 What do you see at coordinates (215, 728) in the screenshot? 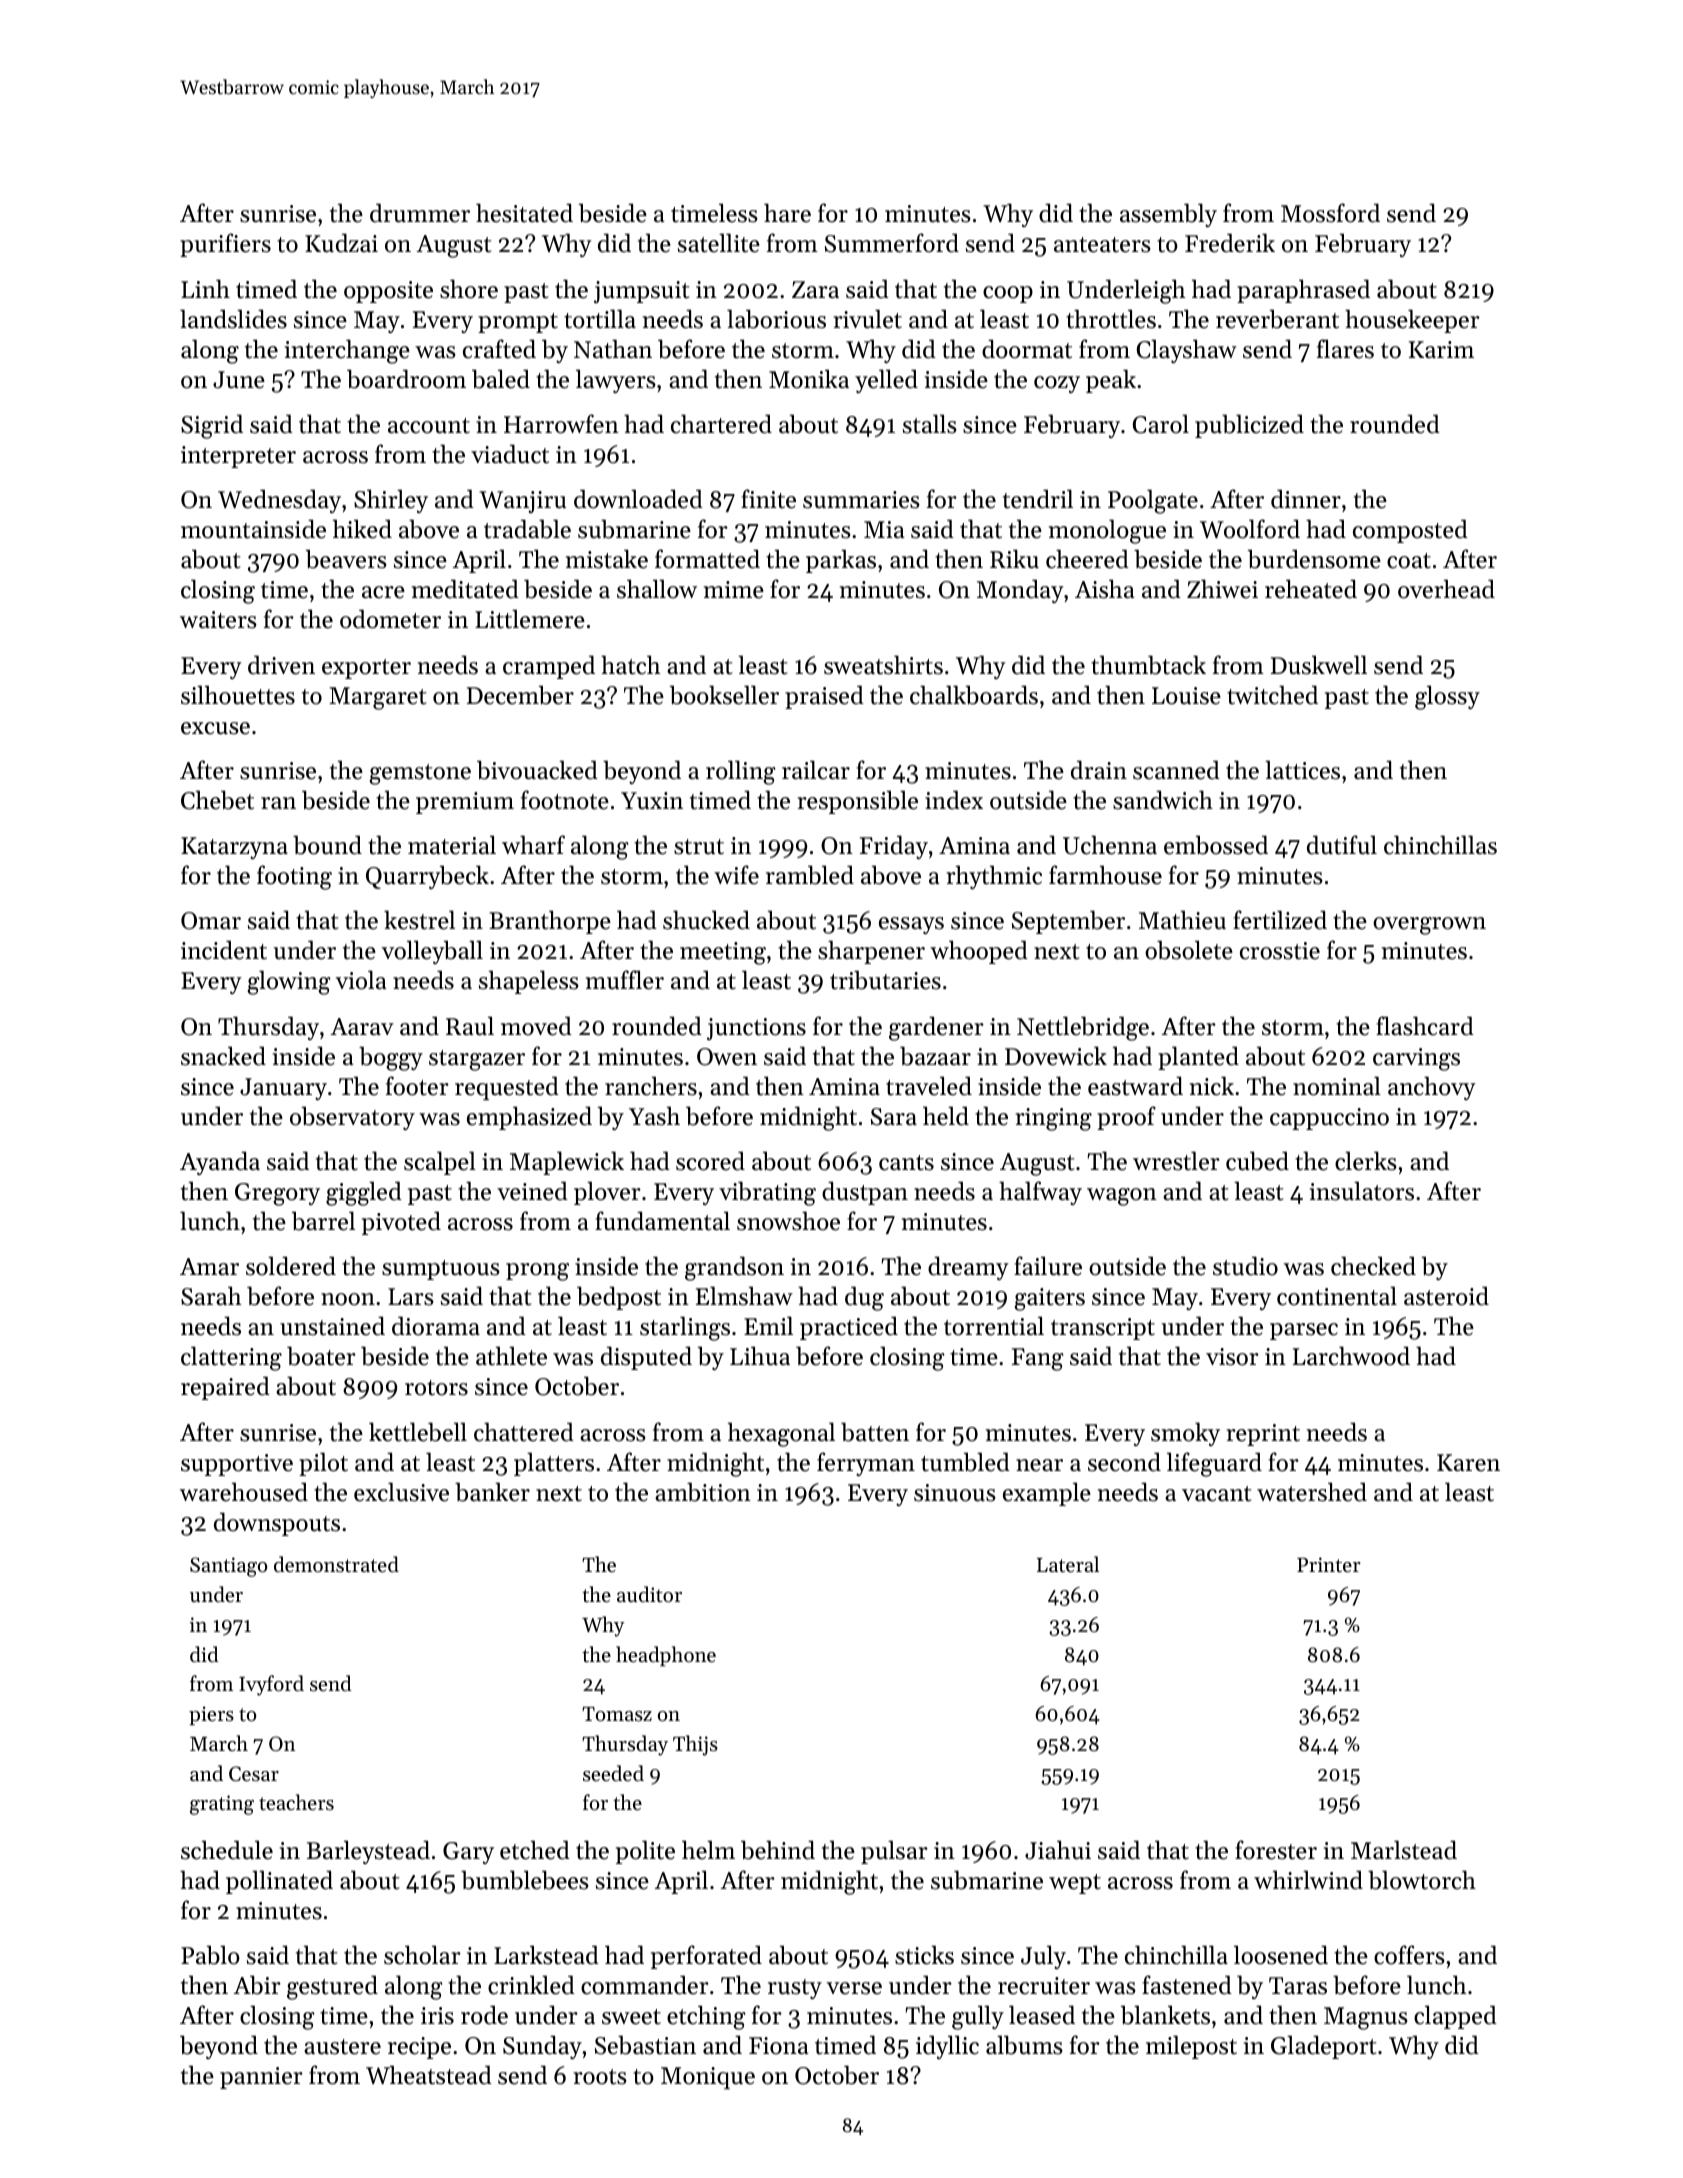
I see `excuse` at bounding box center [215, 728].
